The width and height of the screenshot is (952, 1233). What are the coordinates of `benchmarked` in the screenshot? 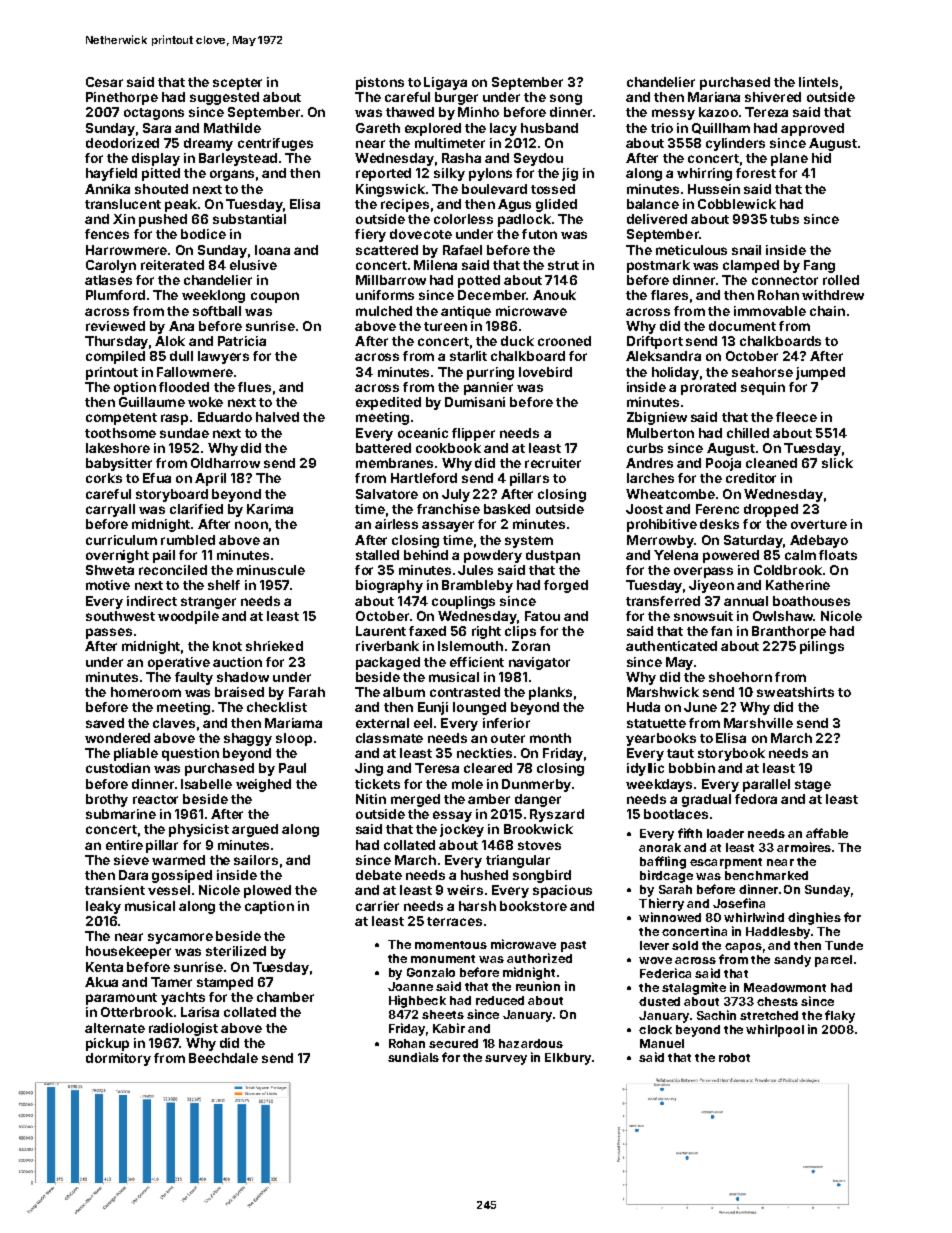 It's located at (766, 875).
